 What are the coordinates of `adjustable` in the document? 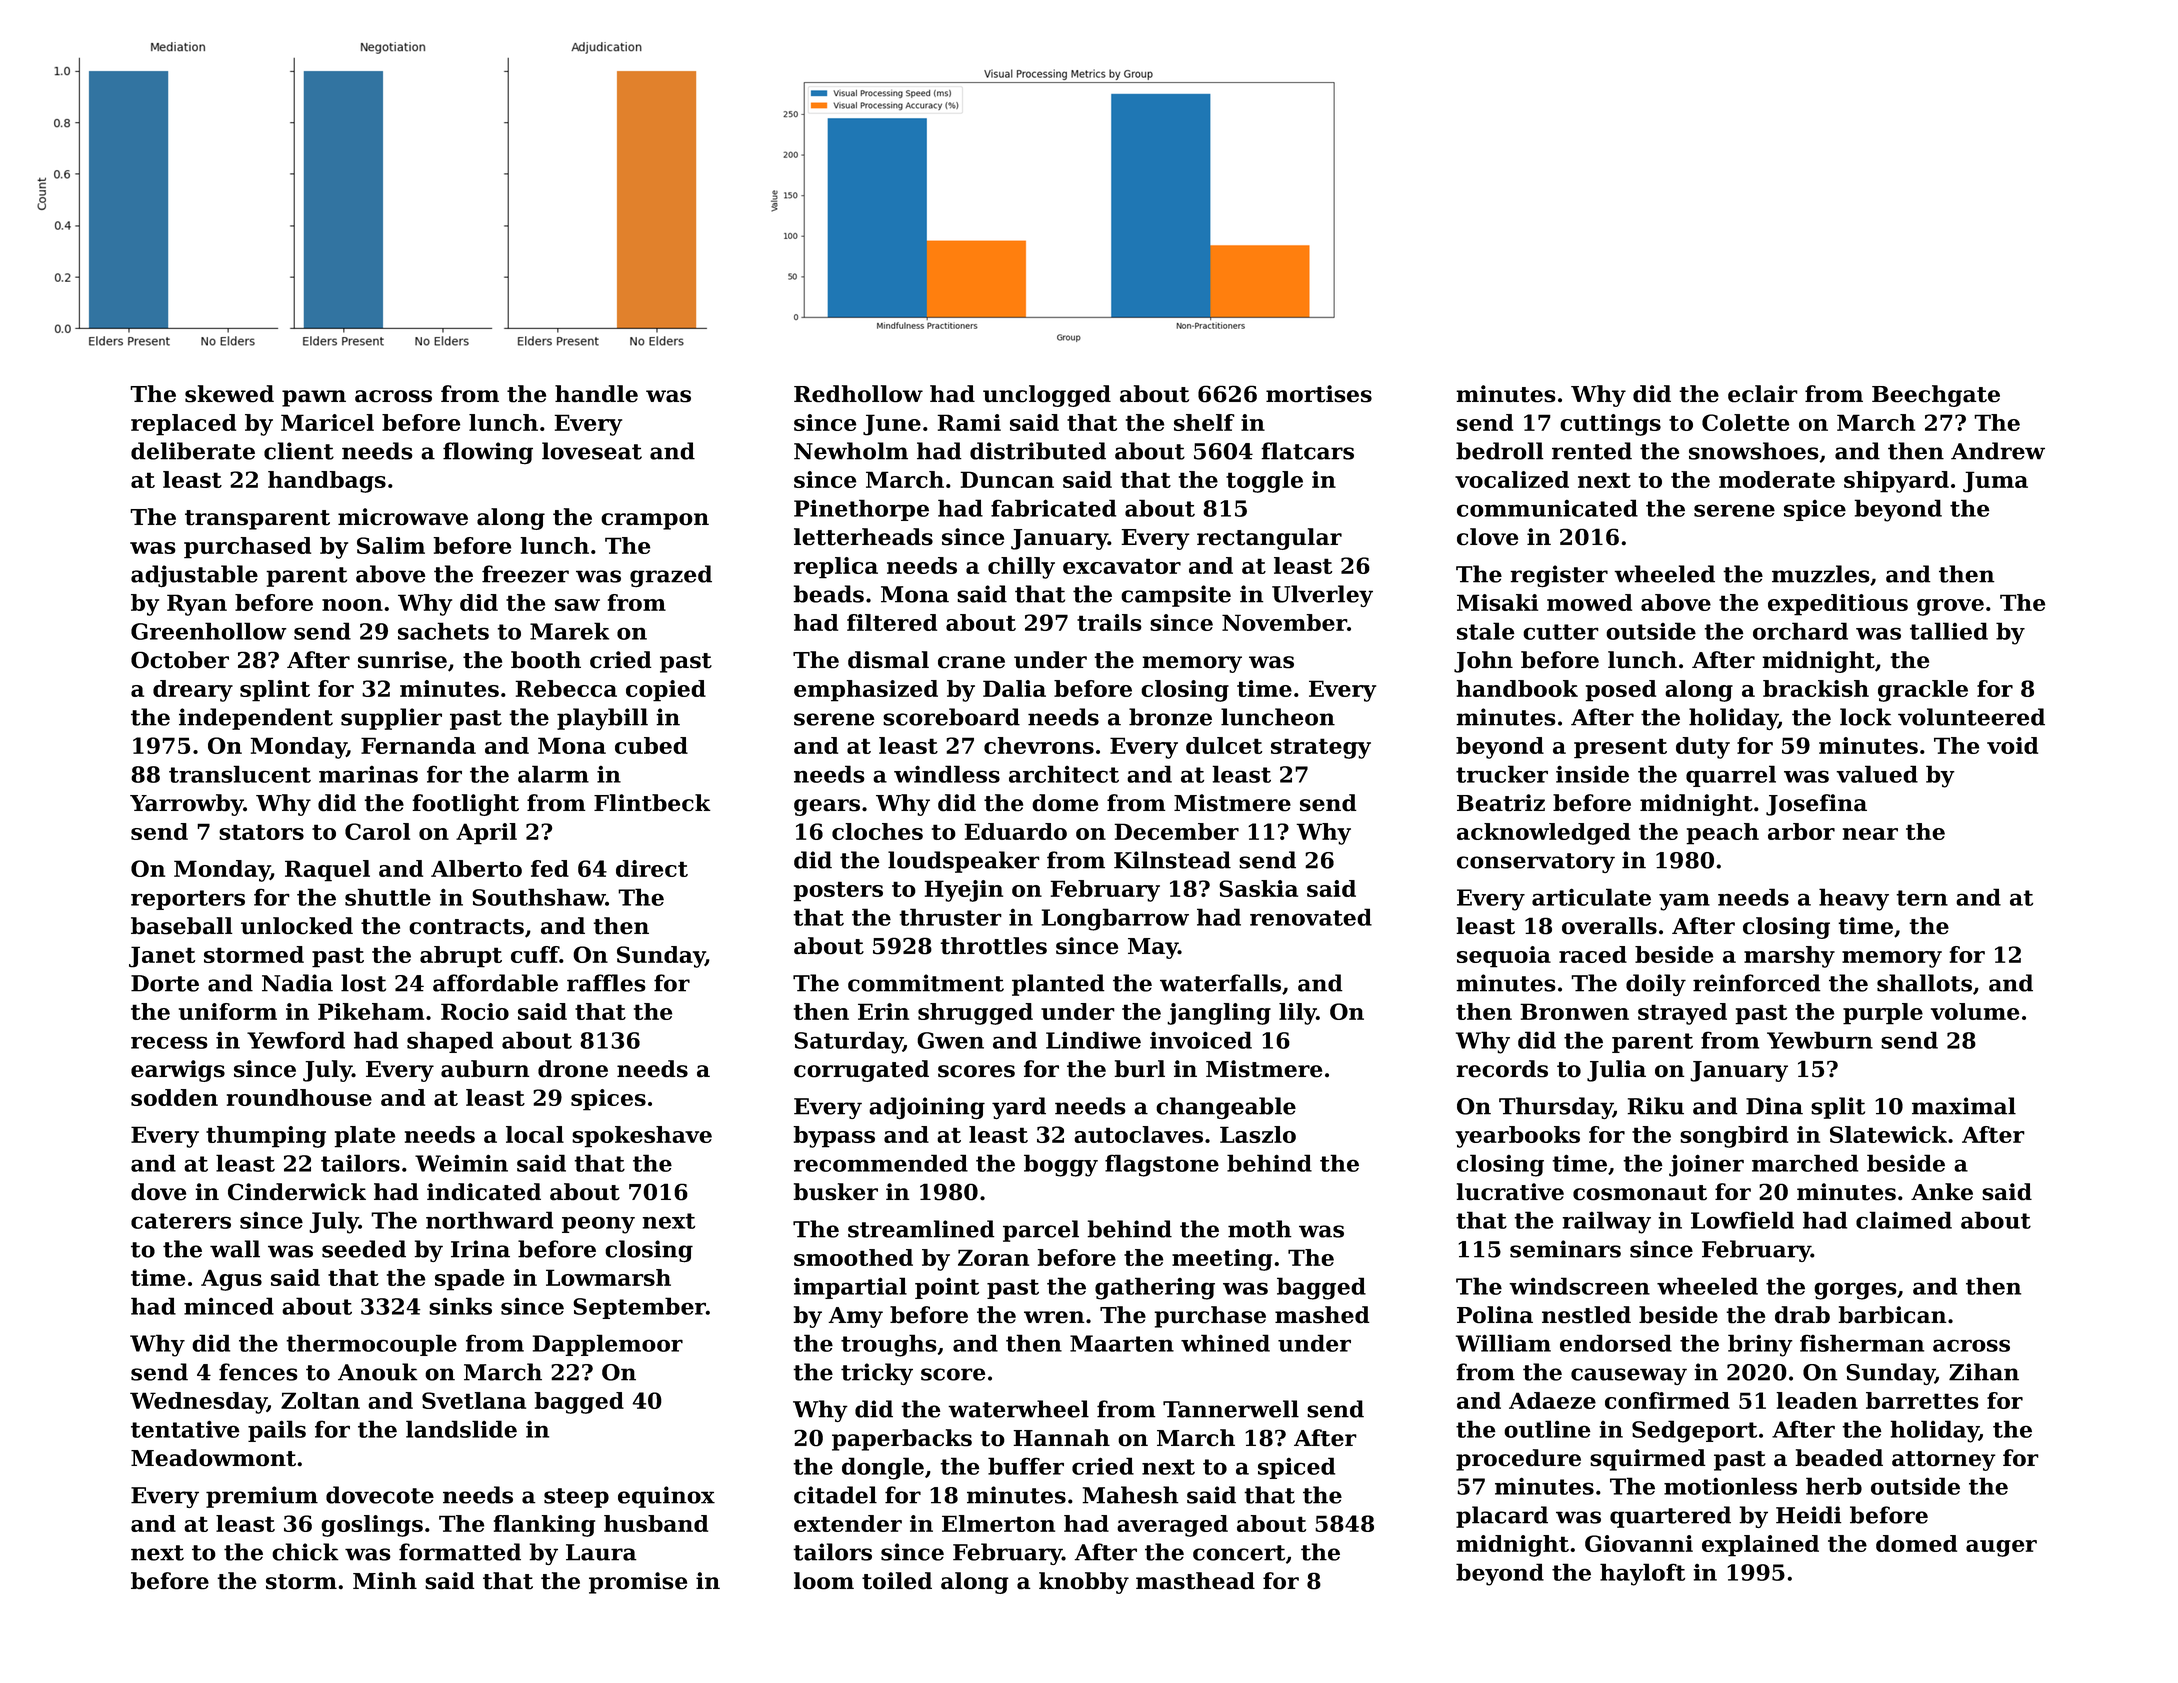 It's located at (194, 576).
